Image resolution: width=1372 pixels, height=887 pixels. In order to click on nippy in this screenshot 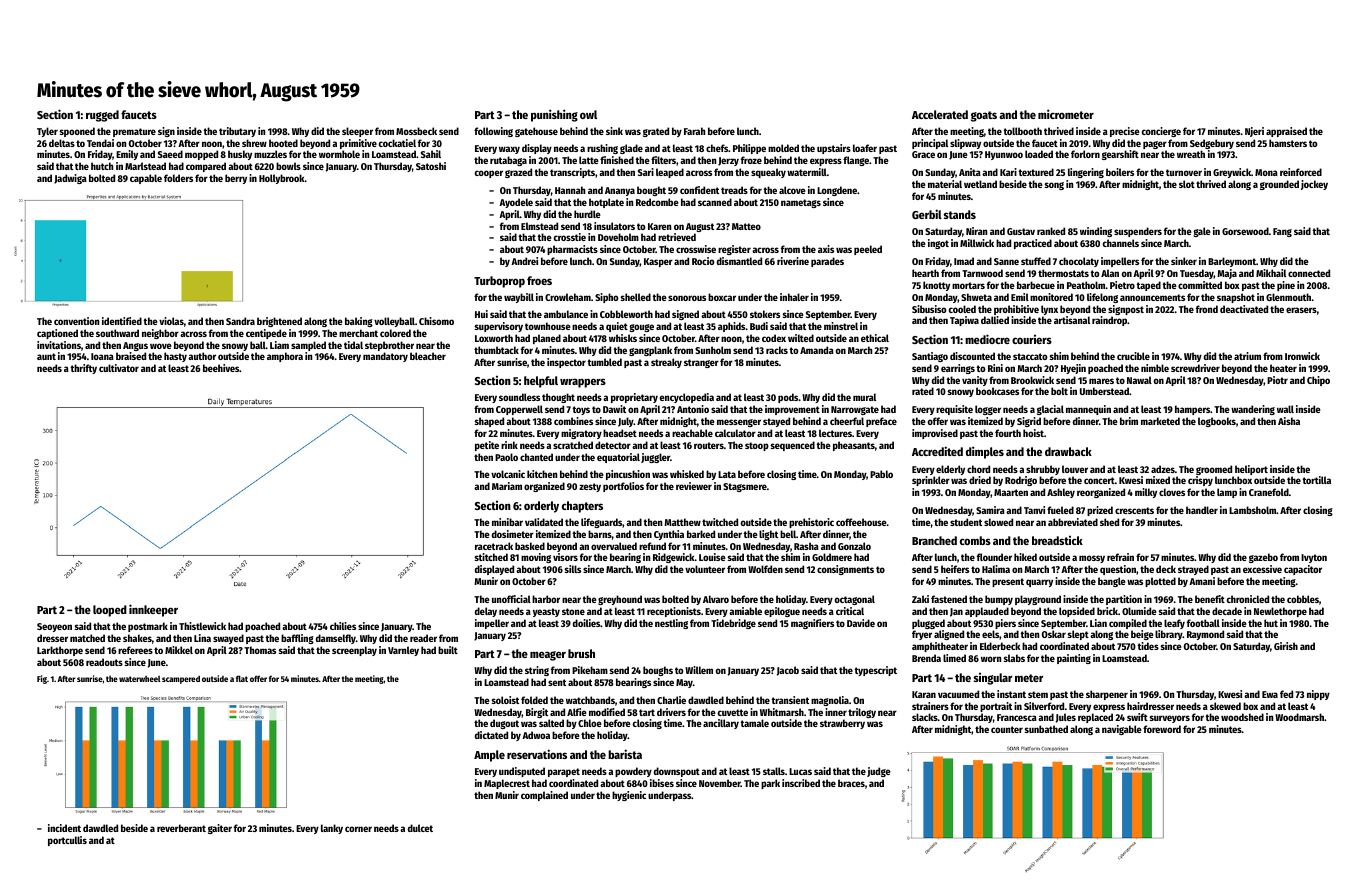, I will do `click(1318, 695)`.
